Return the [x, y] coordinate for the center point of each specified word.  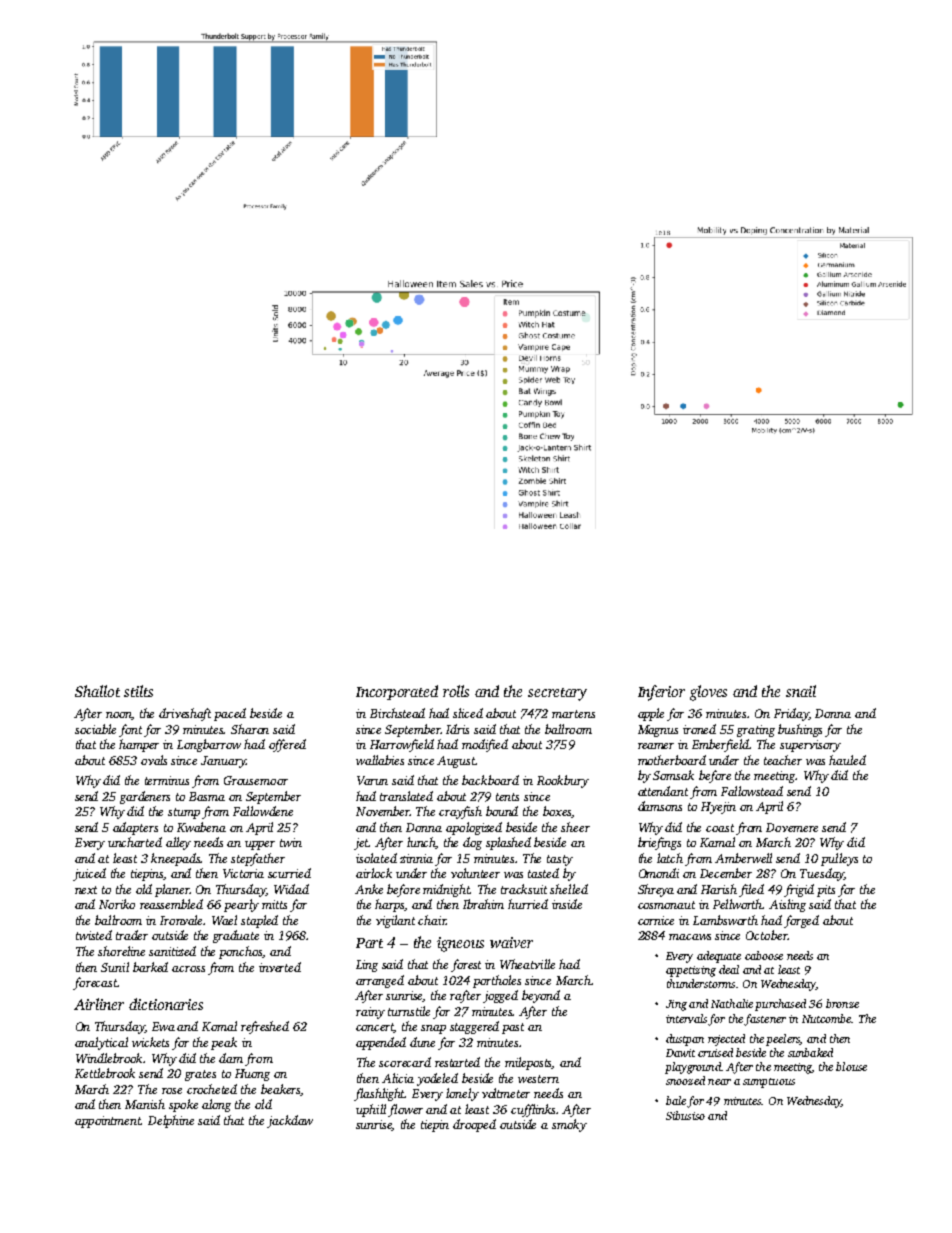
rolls [456, 691]
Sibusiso [685, 1115]
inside [567, 904]
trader [132, 935]
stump [184, 813]
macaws [690, 937]
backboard [490, 780]
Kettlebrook [105, 1073]
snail [801, 691]
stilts [138, 691]
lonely [462, 1094]
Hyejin [718, 808]
